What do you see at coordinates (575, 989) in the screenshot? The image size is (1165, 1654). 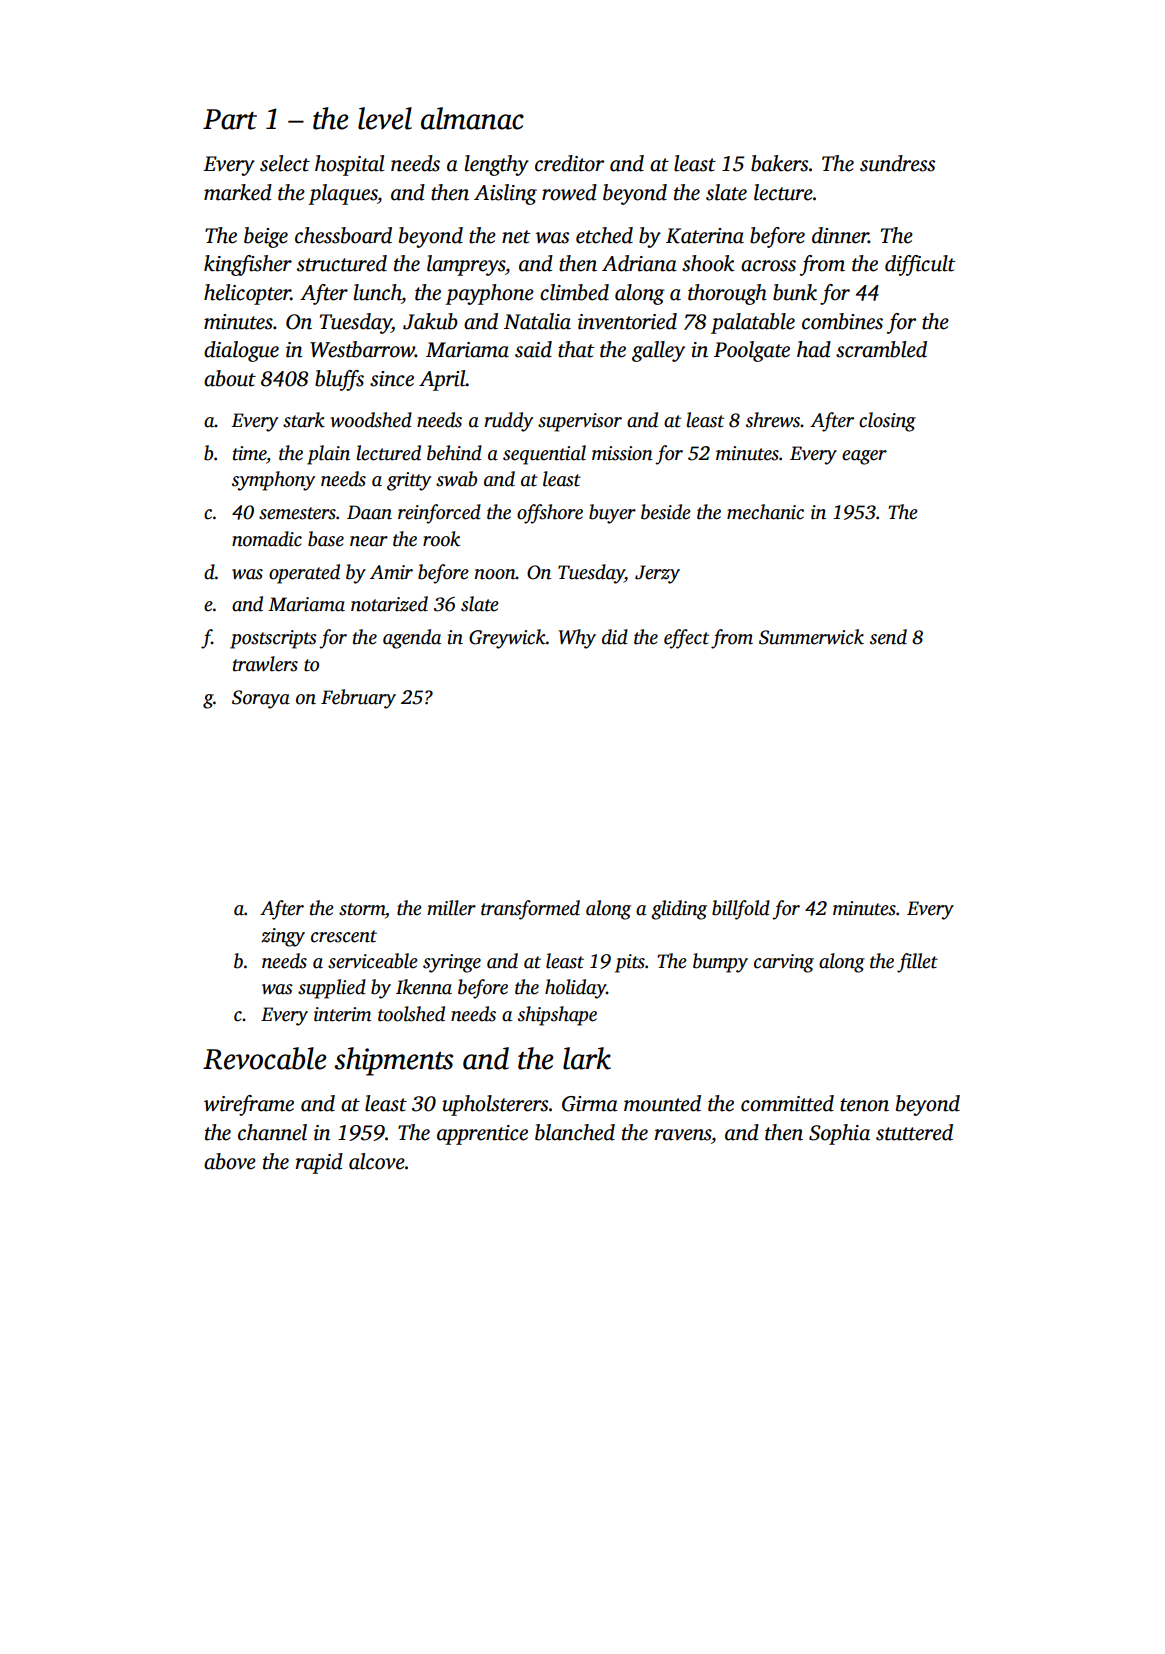 I see `holiday` at bounding box center [575, 989].
